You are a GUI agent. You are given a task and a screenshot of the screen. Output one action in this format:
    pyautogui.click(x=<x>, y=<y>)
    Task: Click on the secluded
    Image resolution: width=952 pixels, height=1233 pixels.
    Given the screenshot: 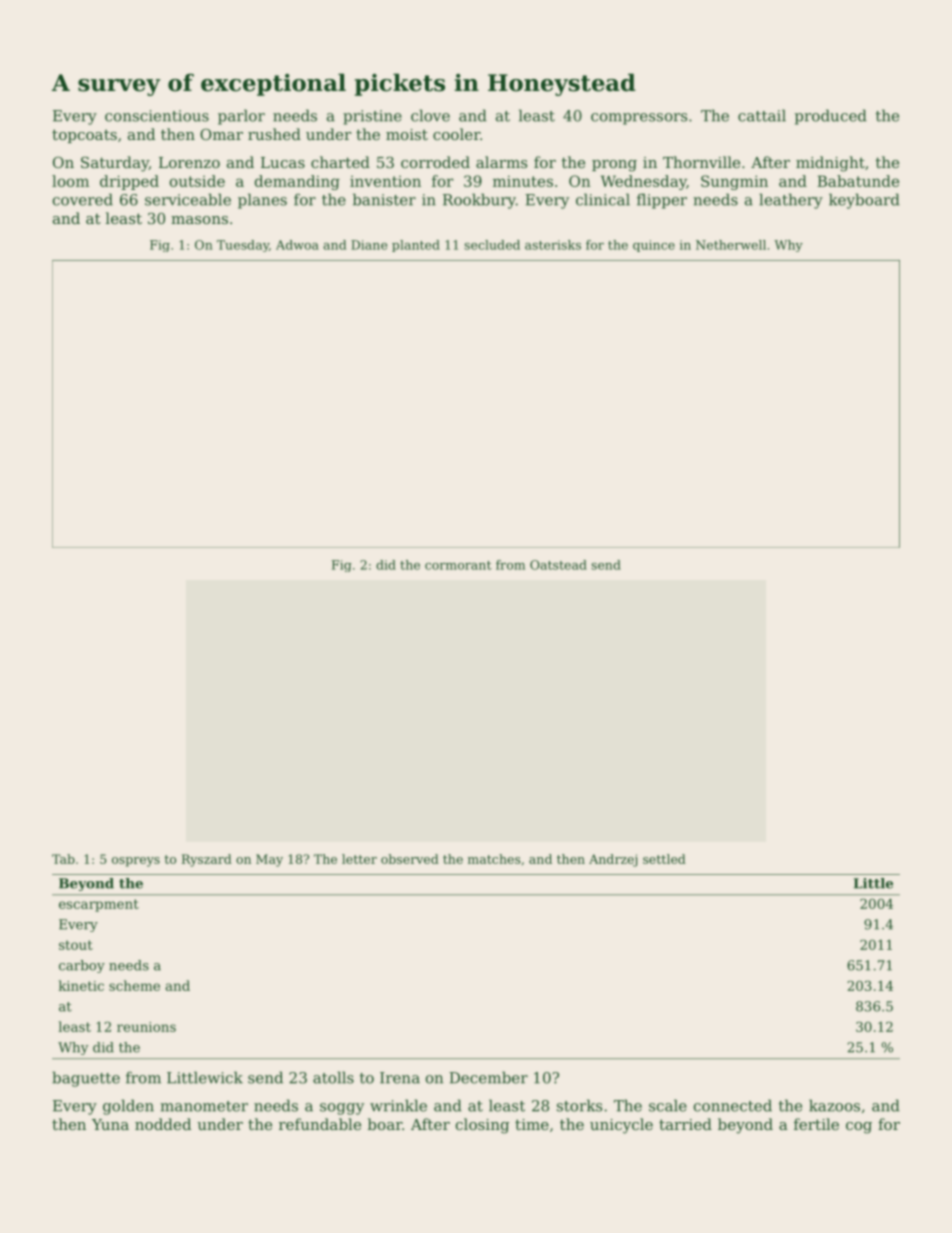 What is the action you would take?
    pyautogui.click(x=492, y=245)
